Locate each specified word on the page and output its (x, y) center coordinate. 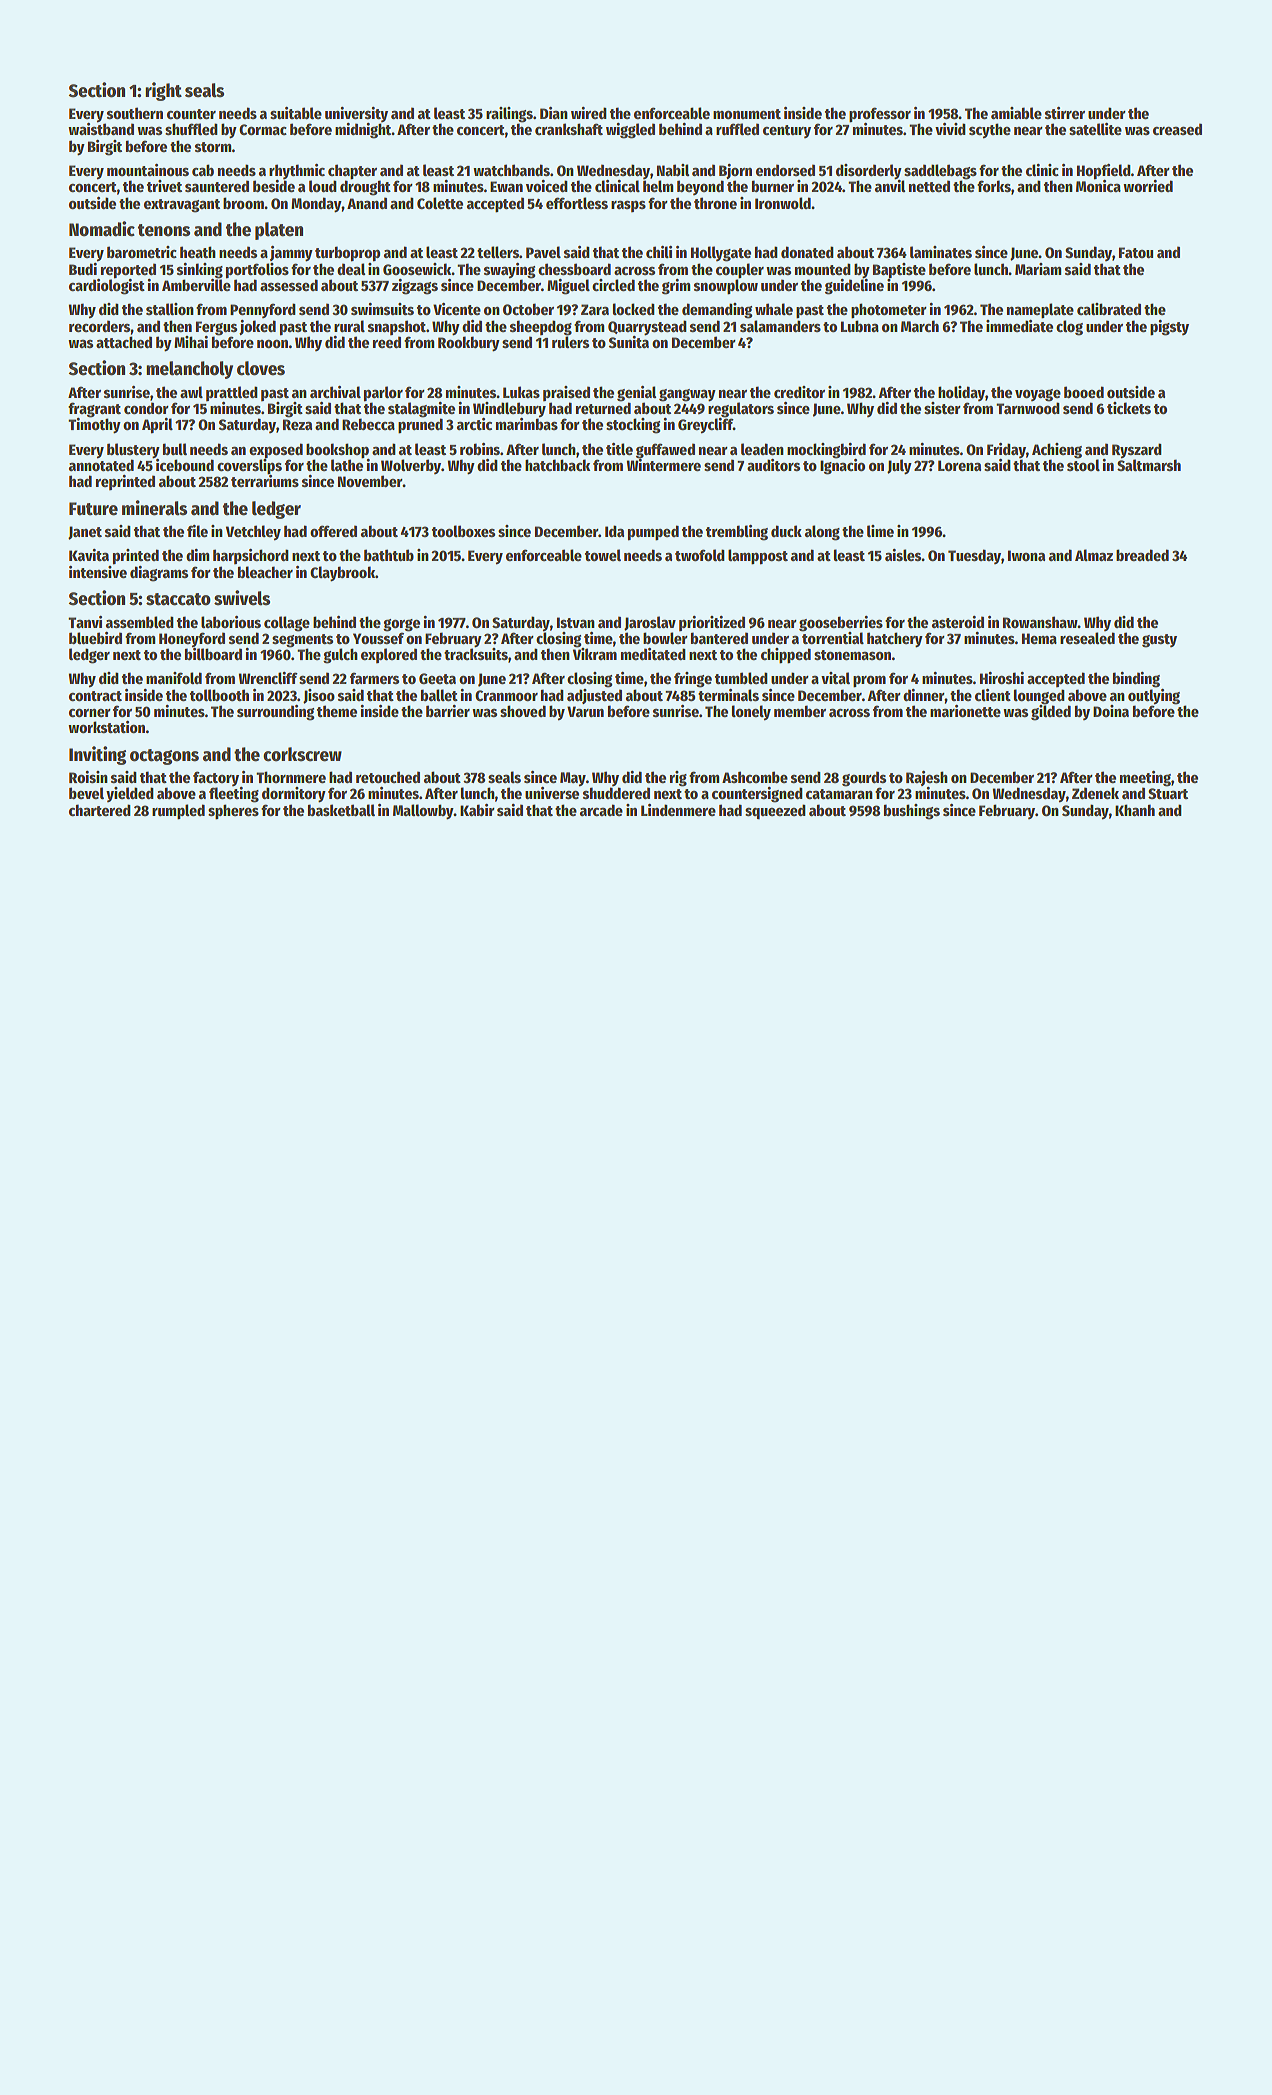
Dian (554, 113)
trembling (737, 533)
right (163, 91)
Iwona (1026, 555)
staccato (178, 599)
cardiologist (107, 286)
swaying (509, 271)
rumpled (178, 812)
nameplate (1040, 311)
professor (880, 115)
